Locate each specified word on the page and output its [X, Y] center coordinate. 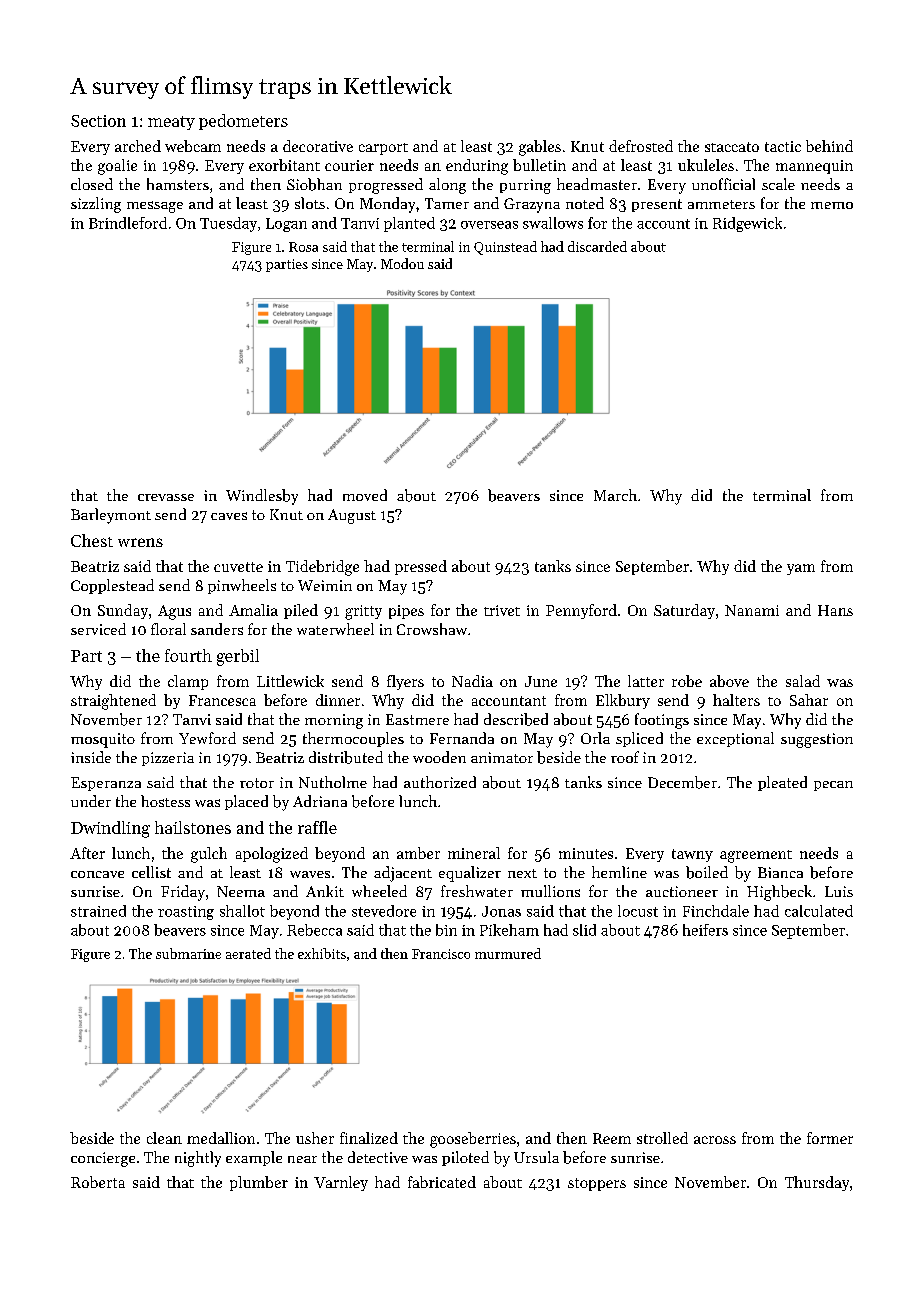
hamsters [178, 184]
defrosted [641, 146]
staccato [732, 147]
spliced [639, 739]
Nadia [472, 681]
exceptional [735, 739]
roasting [186, 913]
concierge [103, 1159]
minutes [586, 853]
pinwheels [242, 586]
